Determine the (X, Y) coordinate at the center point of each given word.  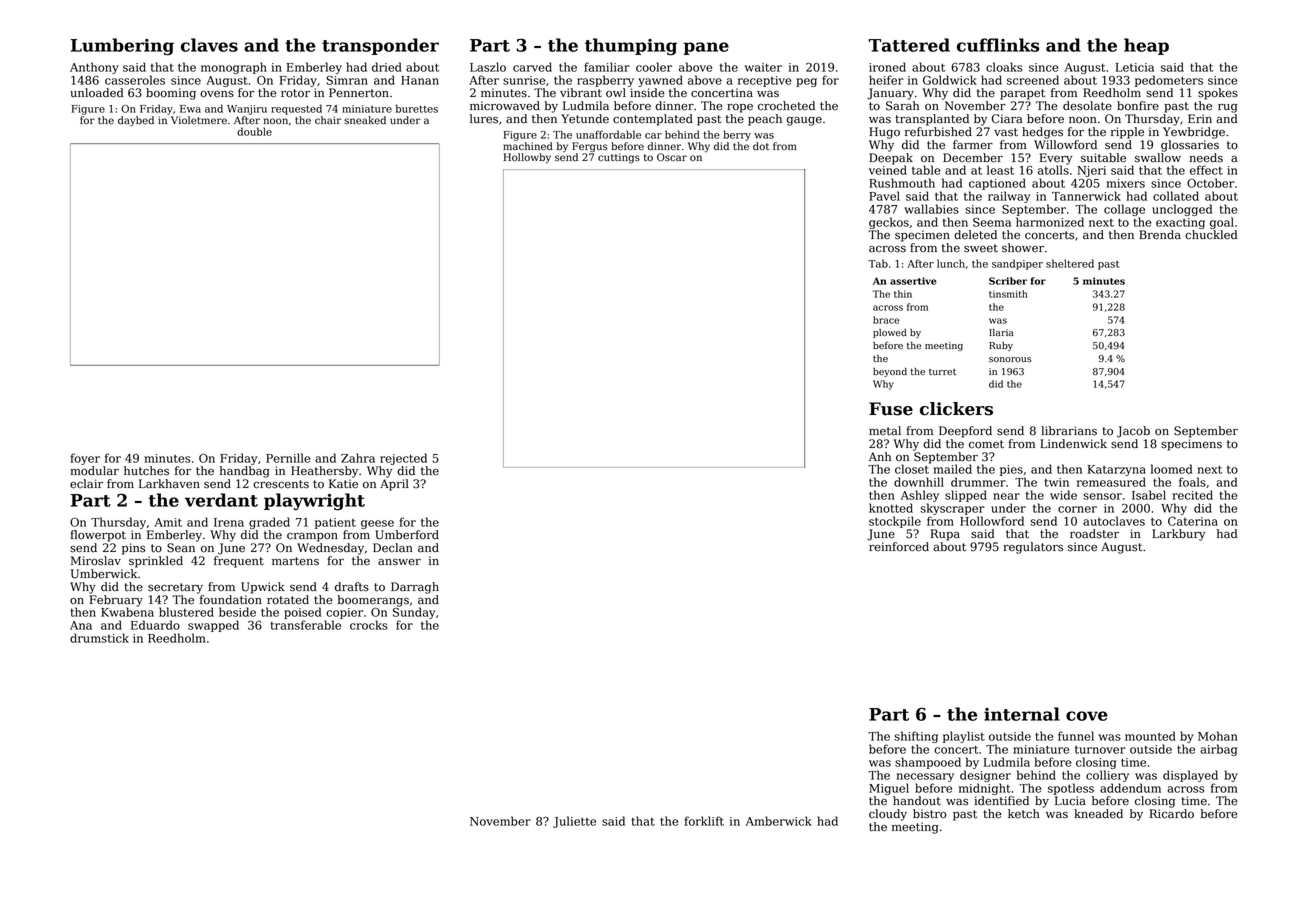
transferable (305, 625)
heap (1146, 46)
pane (706, 48)
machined (528, 146)
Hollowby (527, 158)
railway (1009, 197)
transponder (380, 46)
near (1006, 496)
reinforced (899, 547)
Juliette (574, 822)
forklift (704, 821)
